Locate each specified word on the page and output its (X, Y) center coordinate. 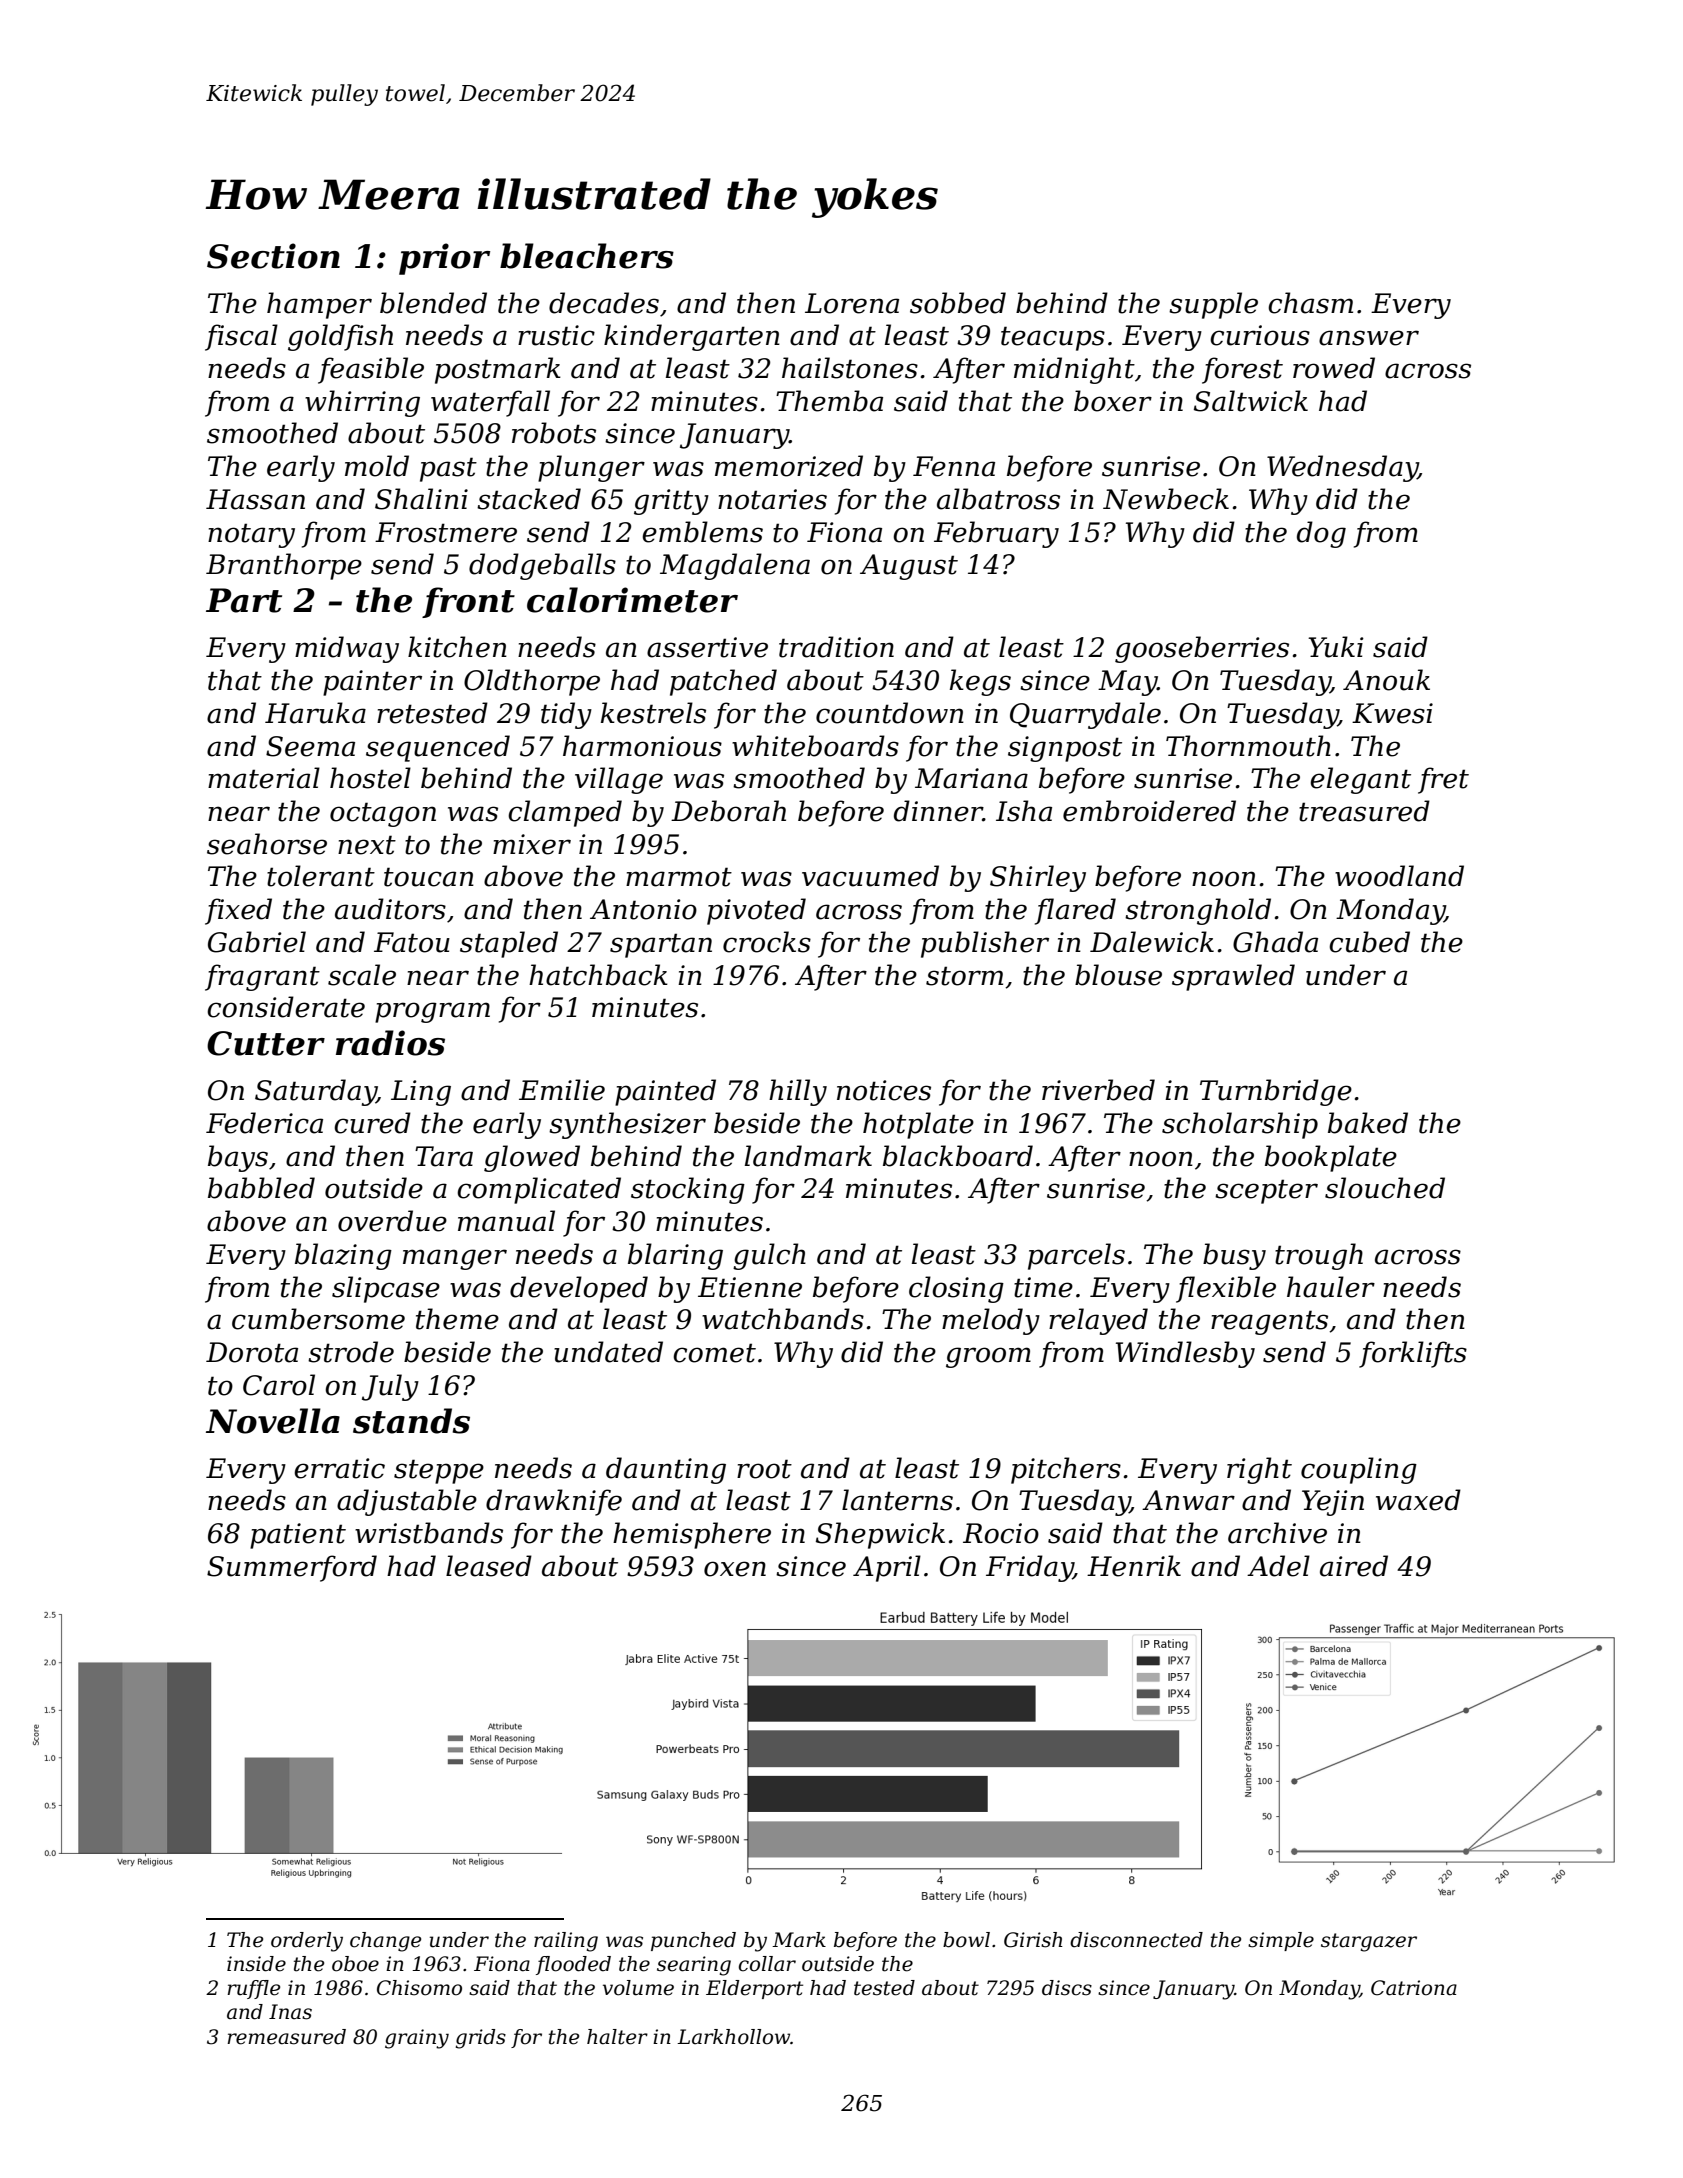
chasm (1310, 303)
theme (457, 1319)
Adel (1278, 1566)
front (468, 602)
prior (444, 259)
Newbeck (1166, 499)
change (385, 1942)
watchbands (783, 1319)
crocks (767, 942)
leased (489, 1566)
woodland (1399, 876)
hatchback (598, 975)
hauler (1331, 1287)
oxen (735, 1569)
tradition (836, 647)
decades (604, 303)
